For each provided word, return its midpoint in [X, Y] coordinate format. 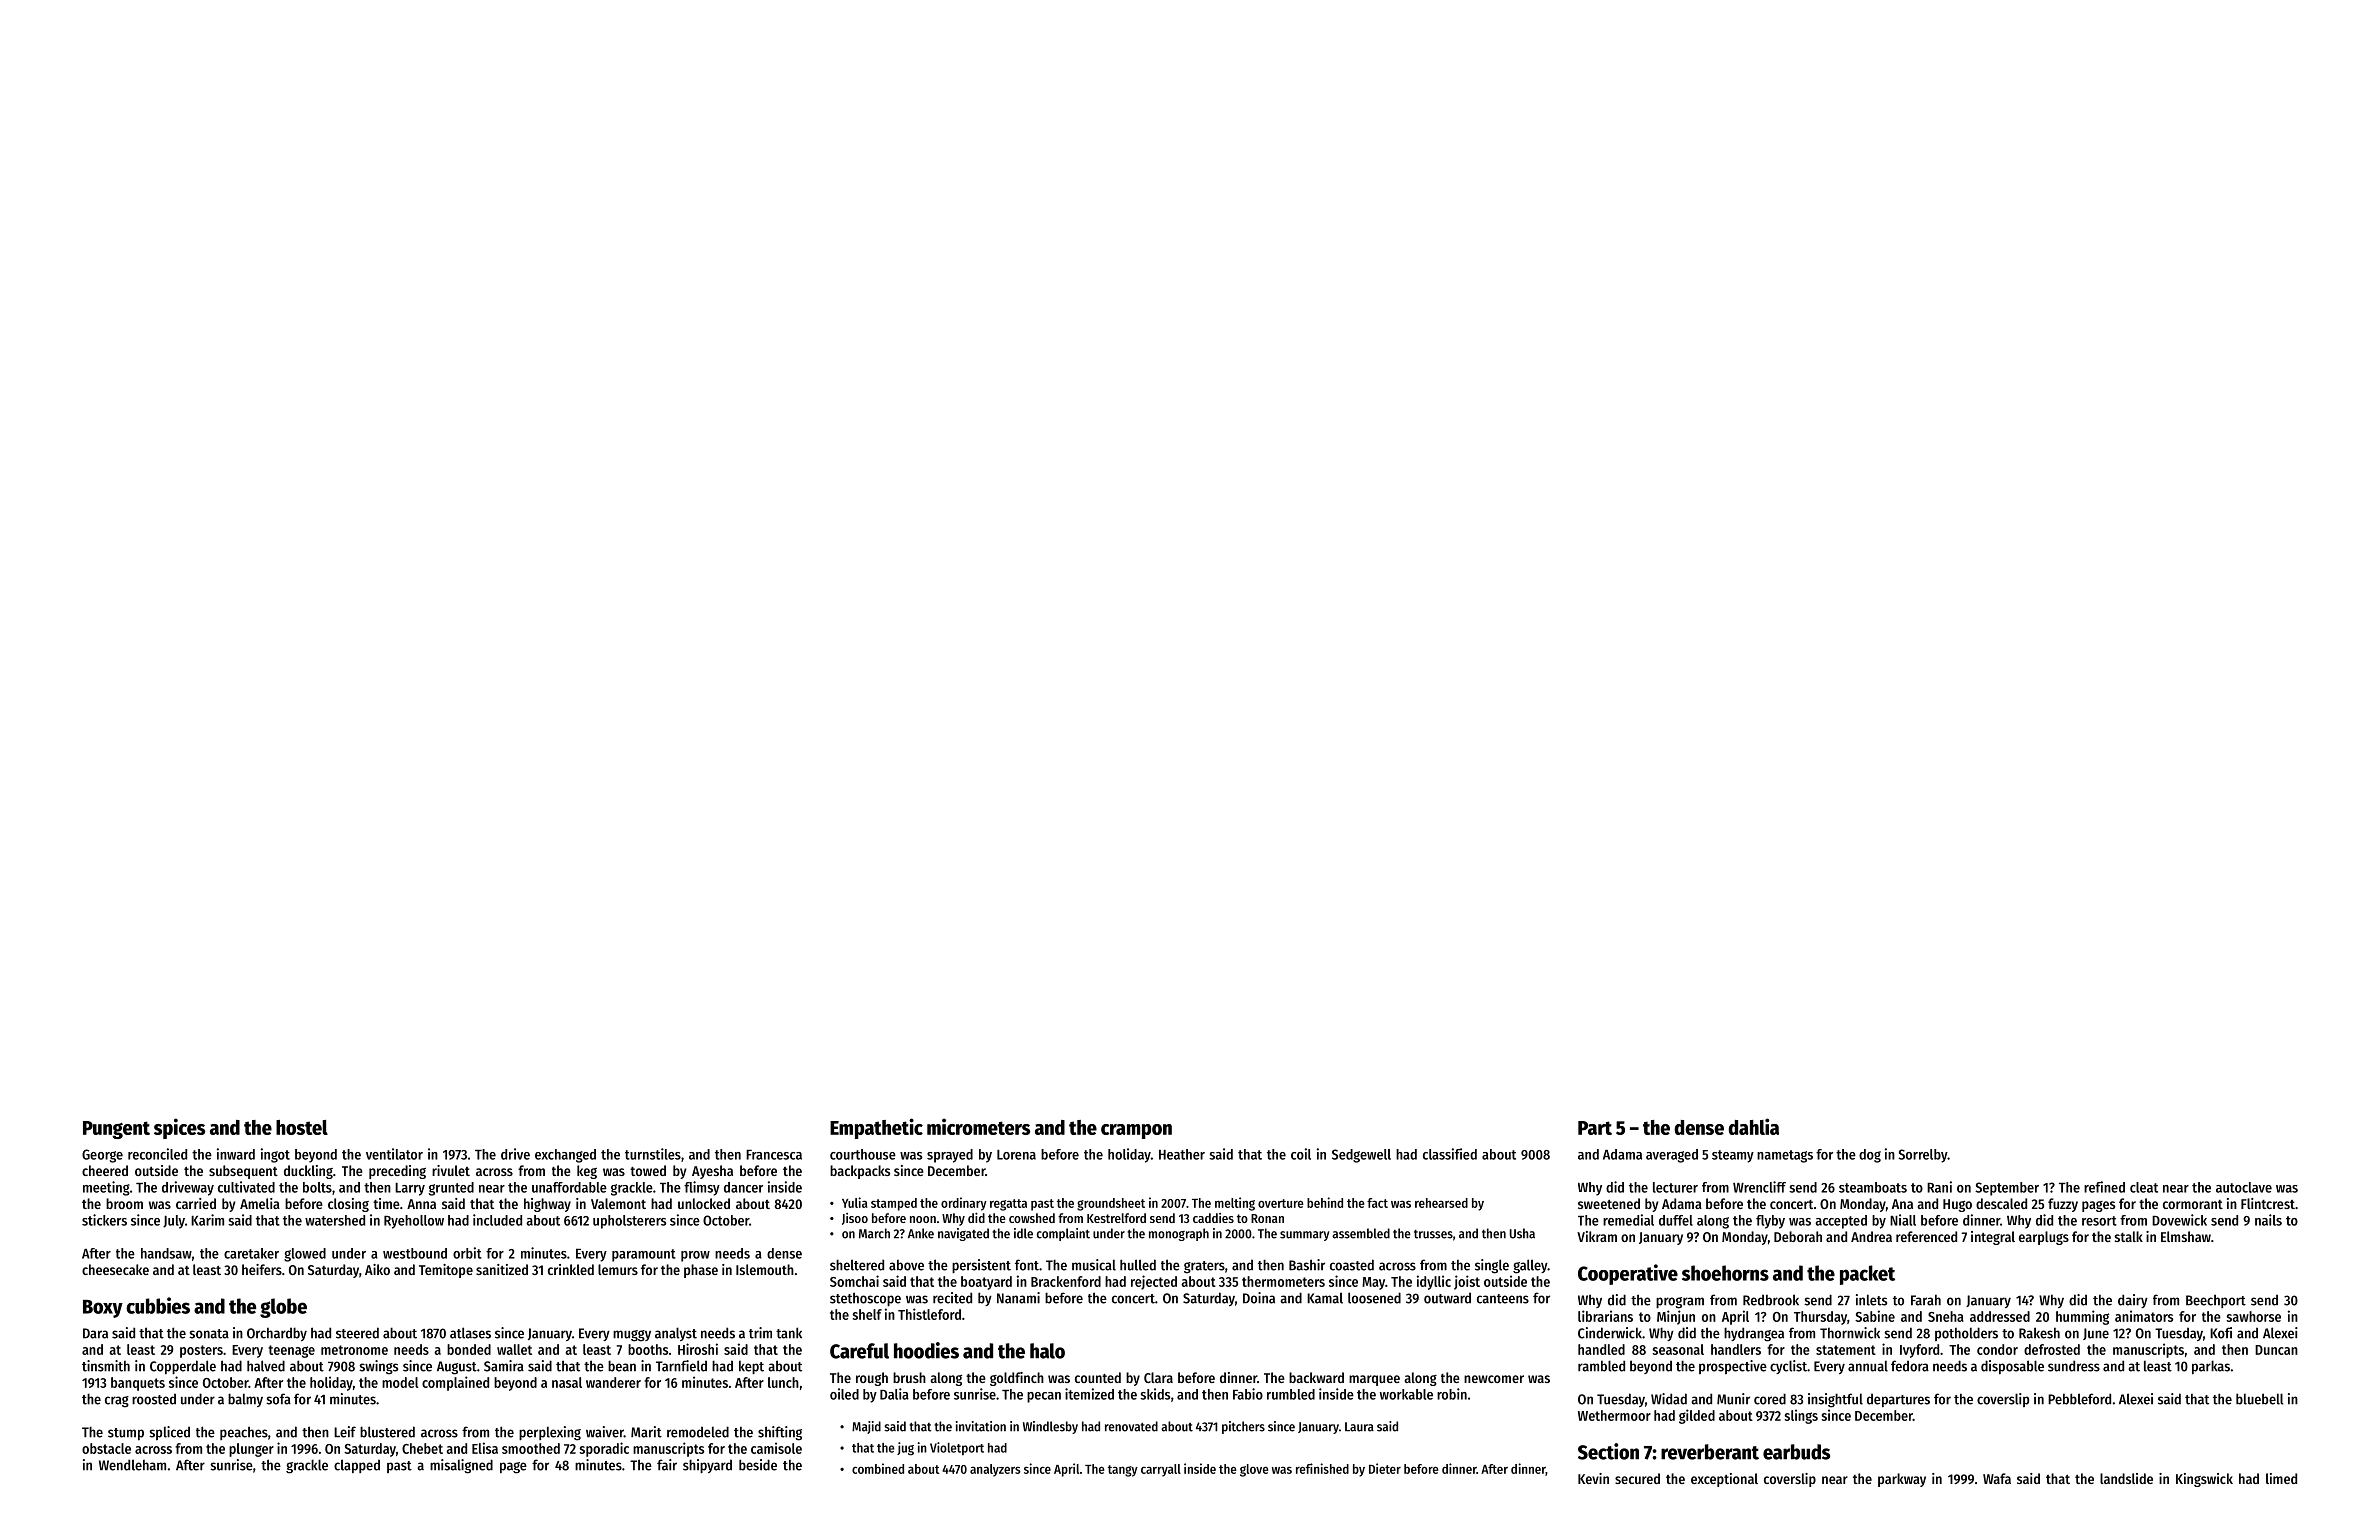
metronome [354, 1350]
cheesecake [115, 1269]
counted [1098, 1377]
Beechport [2216, 1301]
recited [952, 1298]
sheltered [857, 1265]
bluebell [2260, 1399]
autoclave [2244, 1187]
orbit [467, 1253]
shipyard [707, 1466]
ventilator [394, 1154]
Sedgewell [1361, 1156]
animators [2144, 1316]
